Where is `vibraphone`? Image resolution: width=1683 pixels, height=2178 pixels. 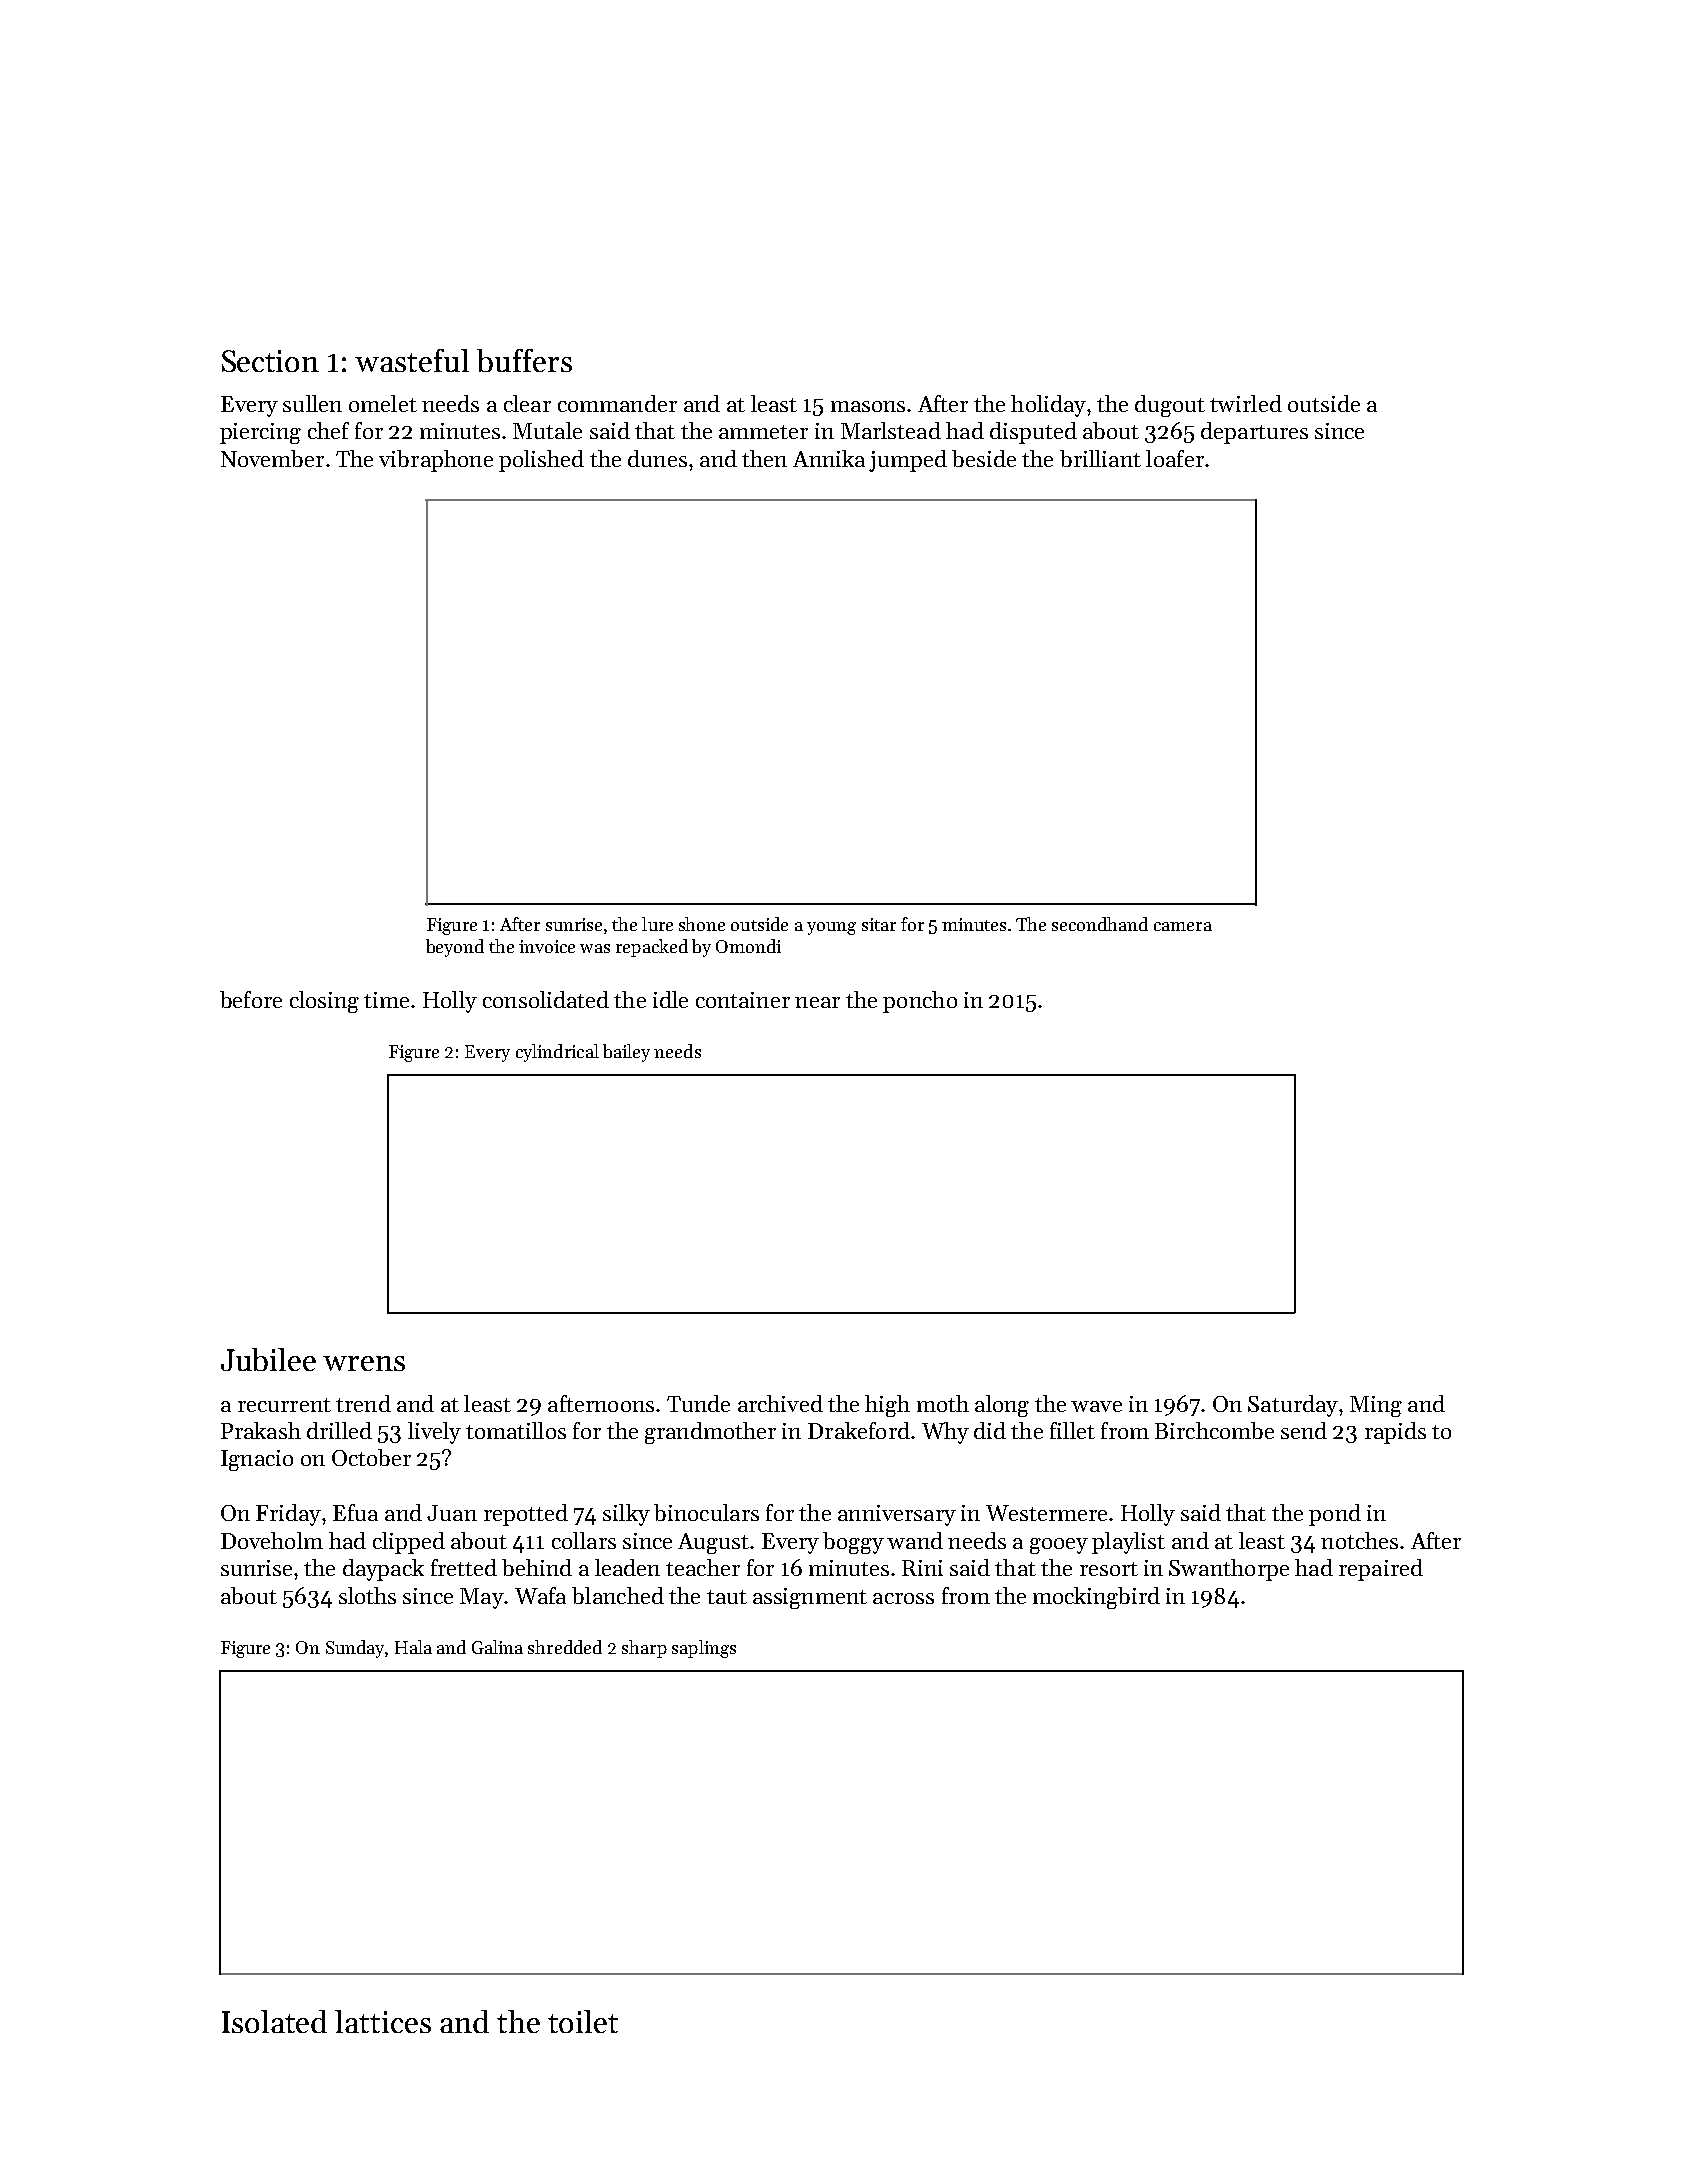
vibraphone is located at coordinates (436, 461).
